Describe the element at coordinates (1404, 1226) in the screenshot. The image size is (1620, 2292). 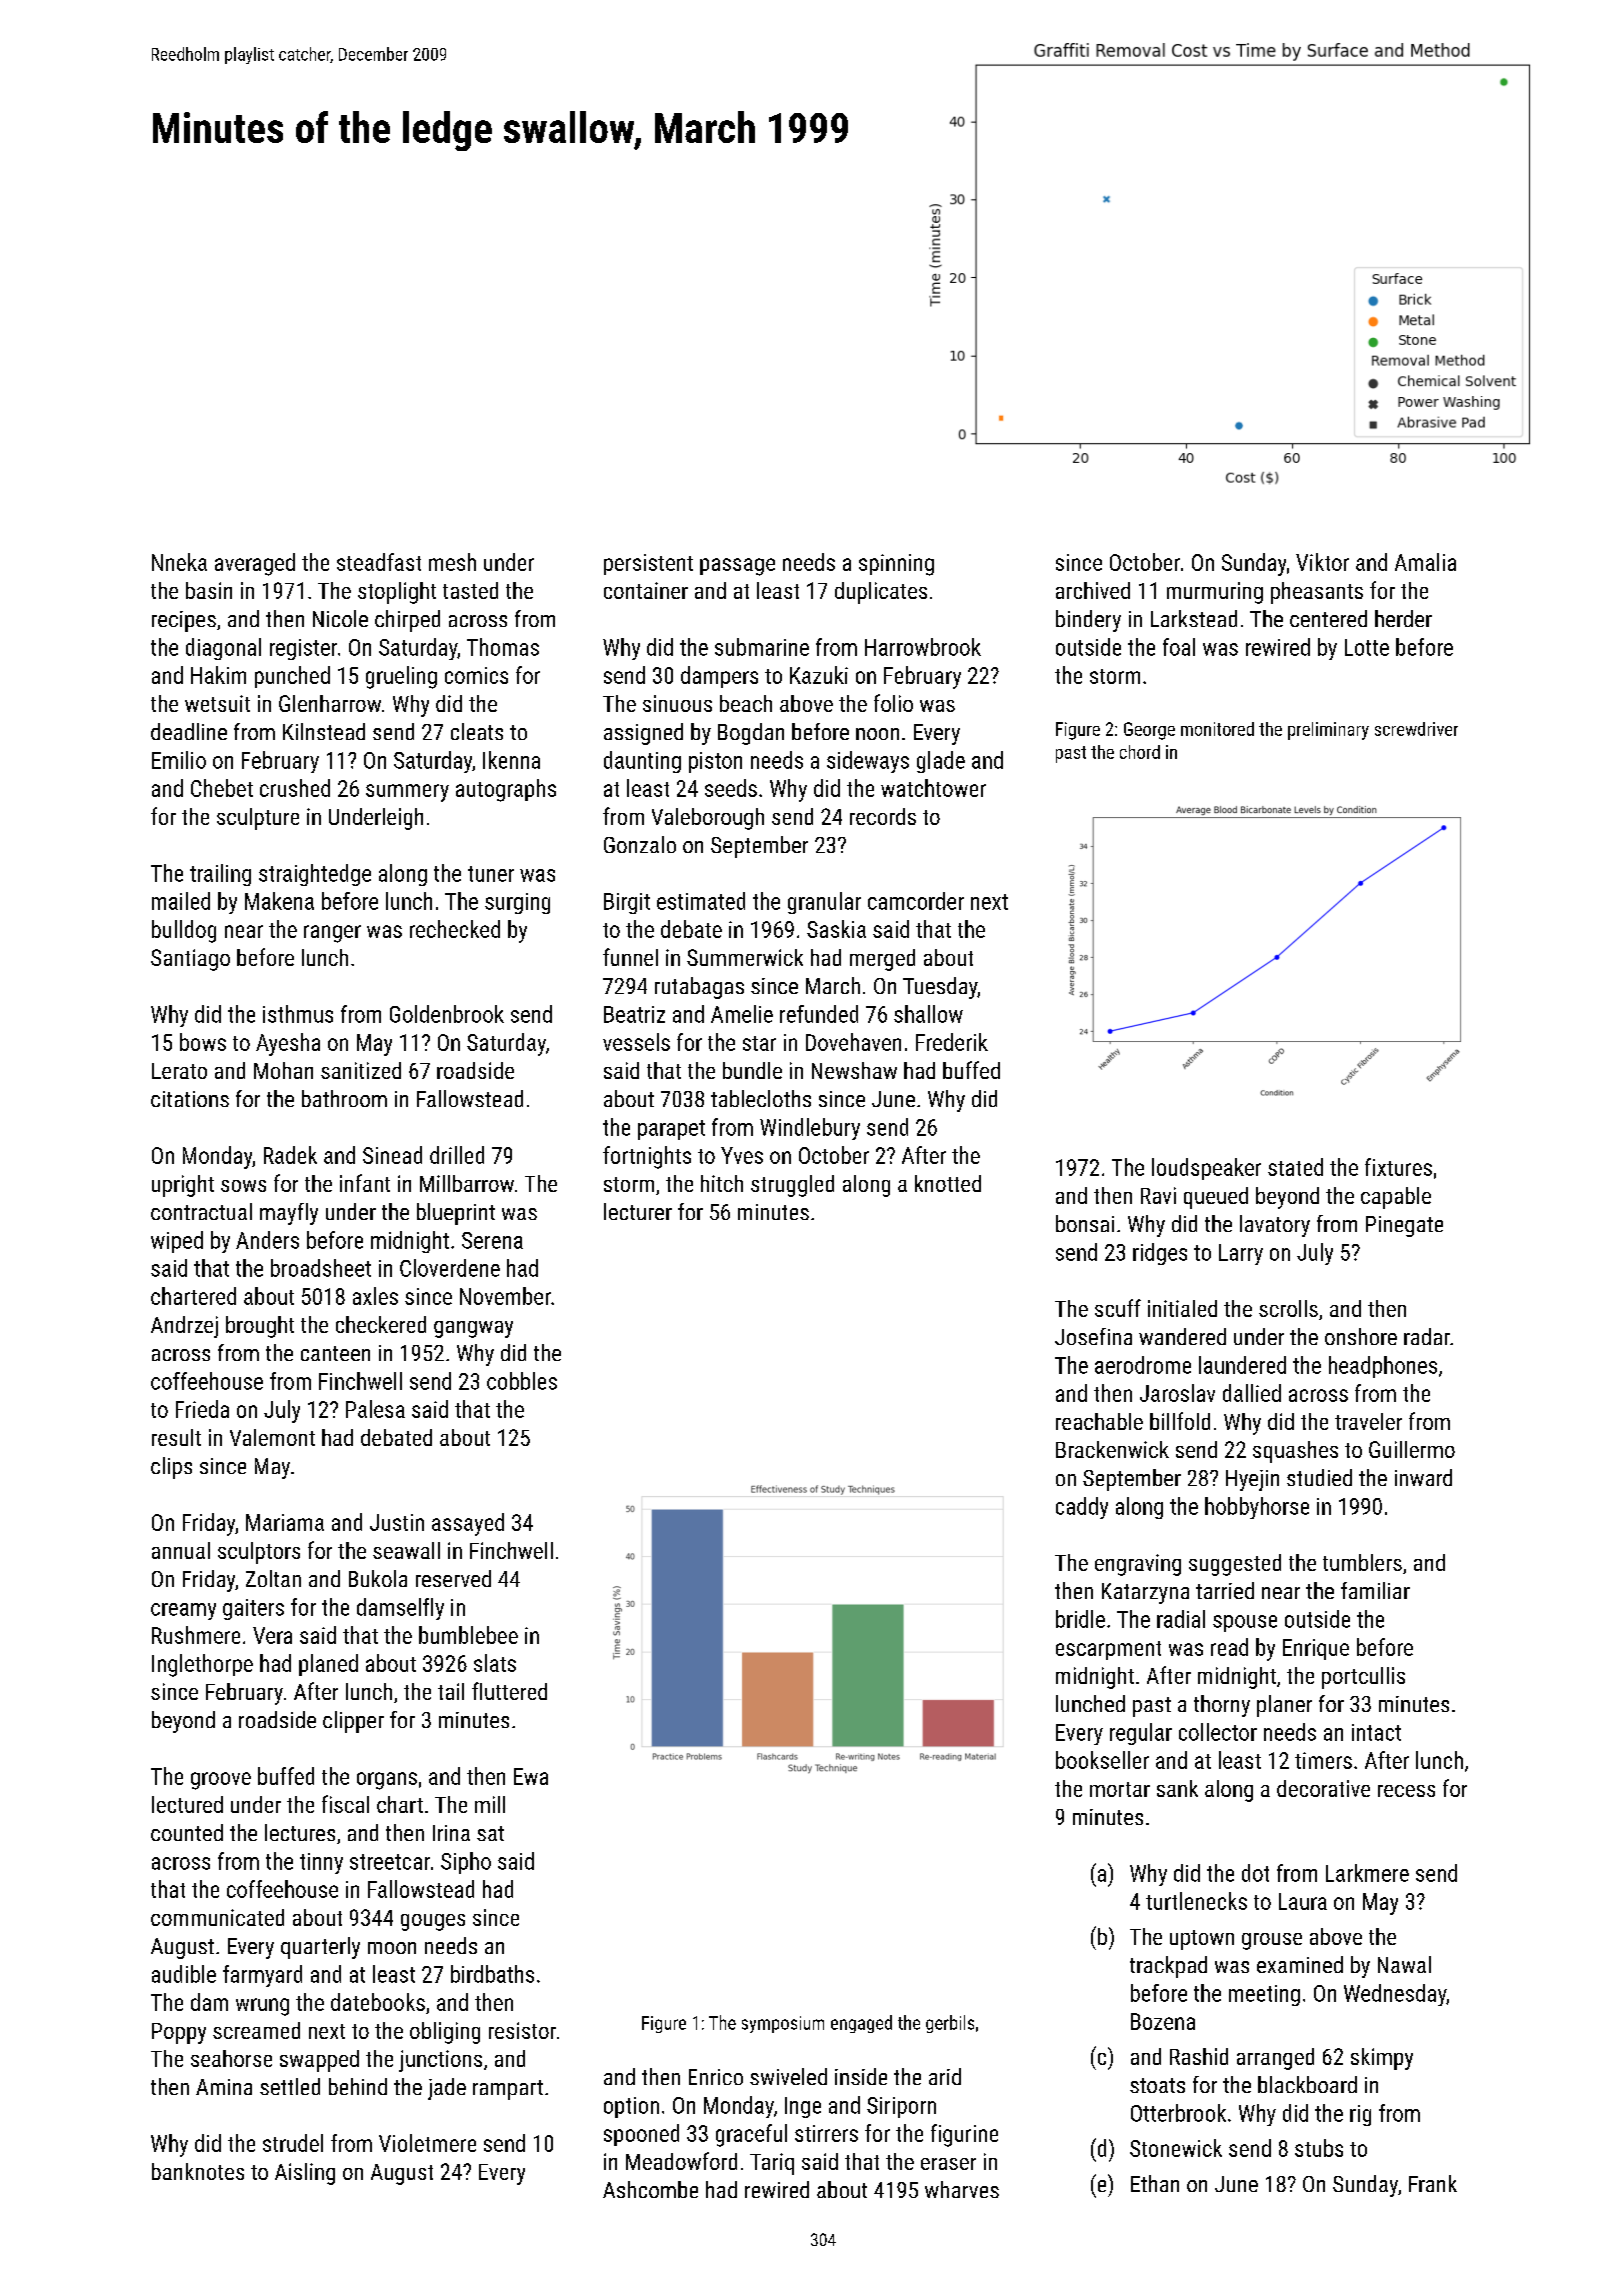
I see `Pinegate` at that location.
